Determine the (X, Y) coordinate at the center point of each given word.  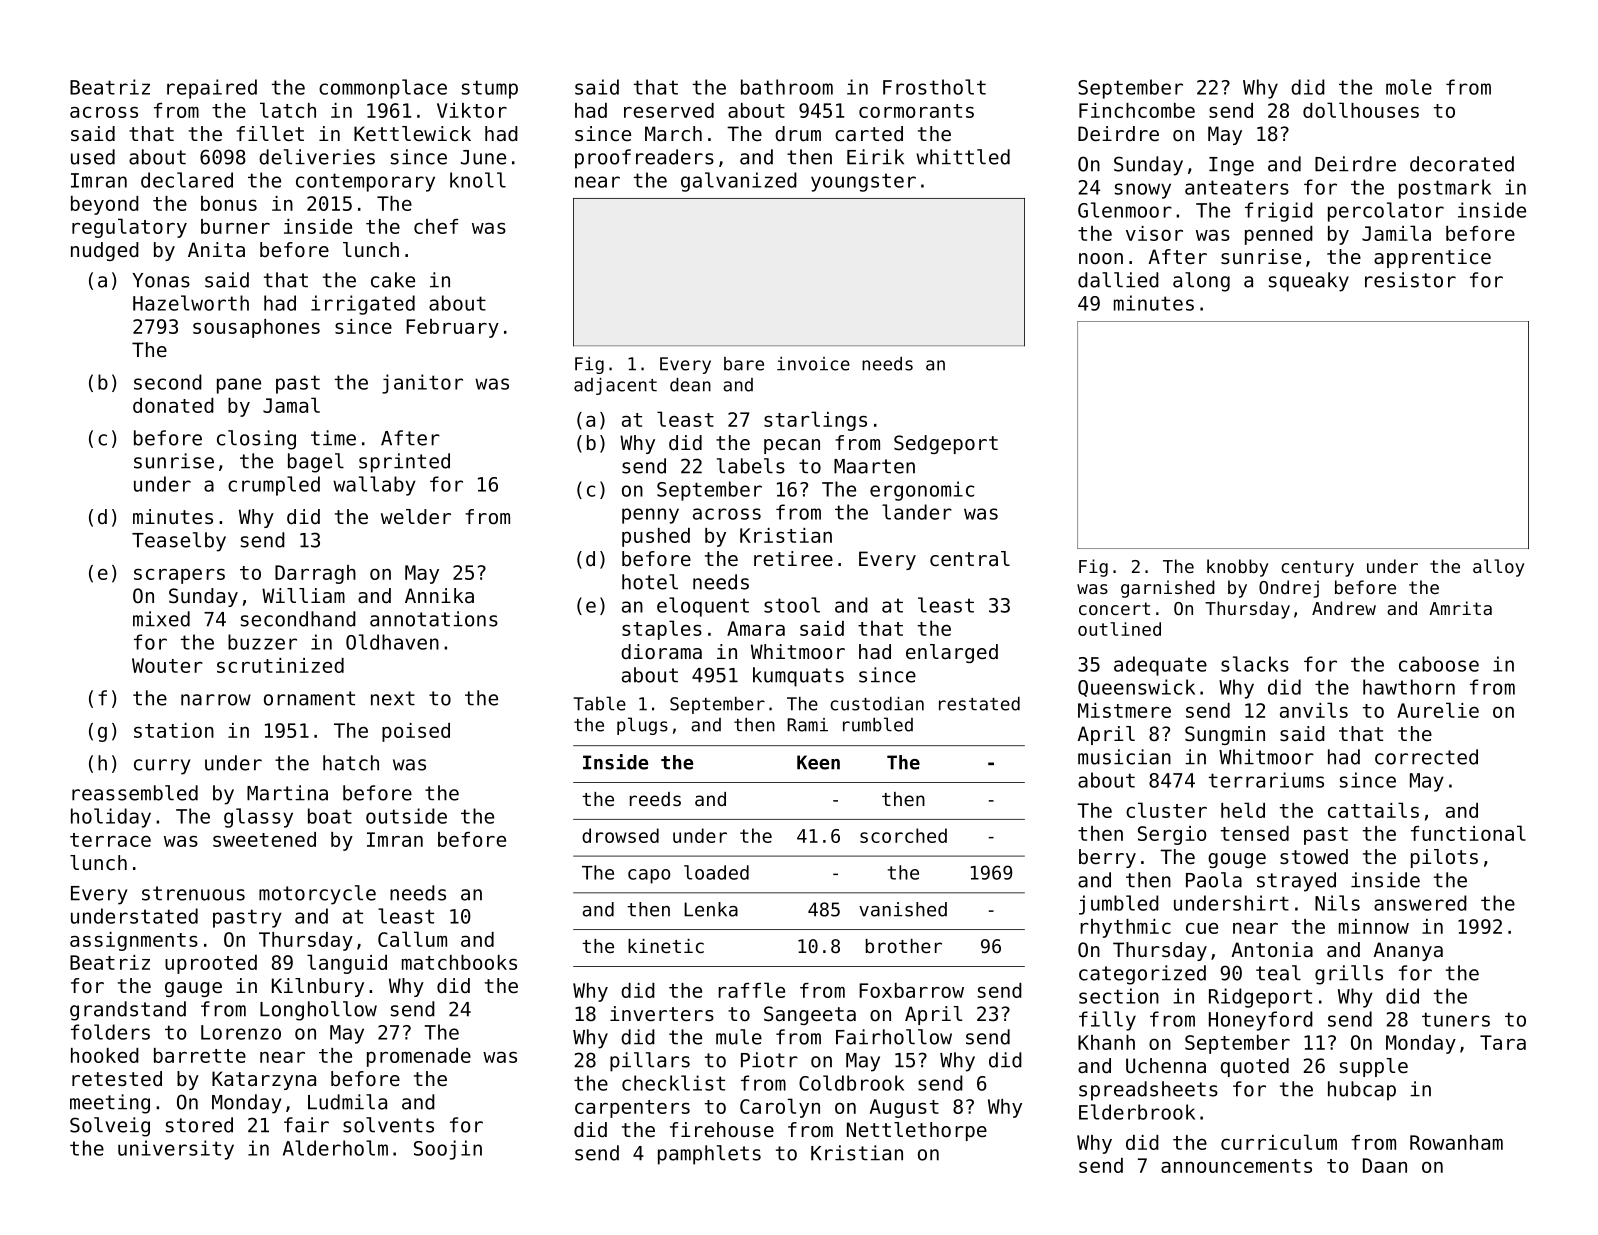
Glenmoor (1125, 210)
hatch (351, 763)
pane (239, 386)
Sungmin (1225, 735)
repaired (212, 89)
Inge (1231, 166)
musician (1124, 757)
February (452, 328)
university (176, 1150)
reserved (669, 110)
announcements (1236, 1166)
